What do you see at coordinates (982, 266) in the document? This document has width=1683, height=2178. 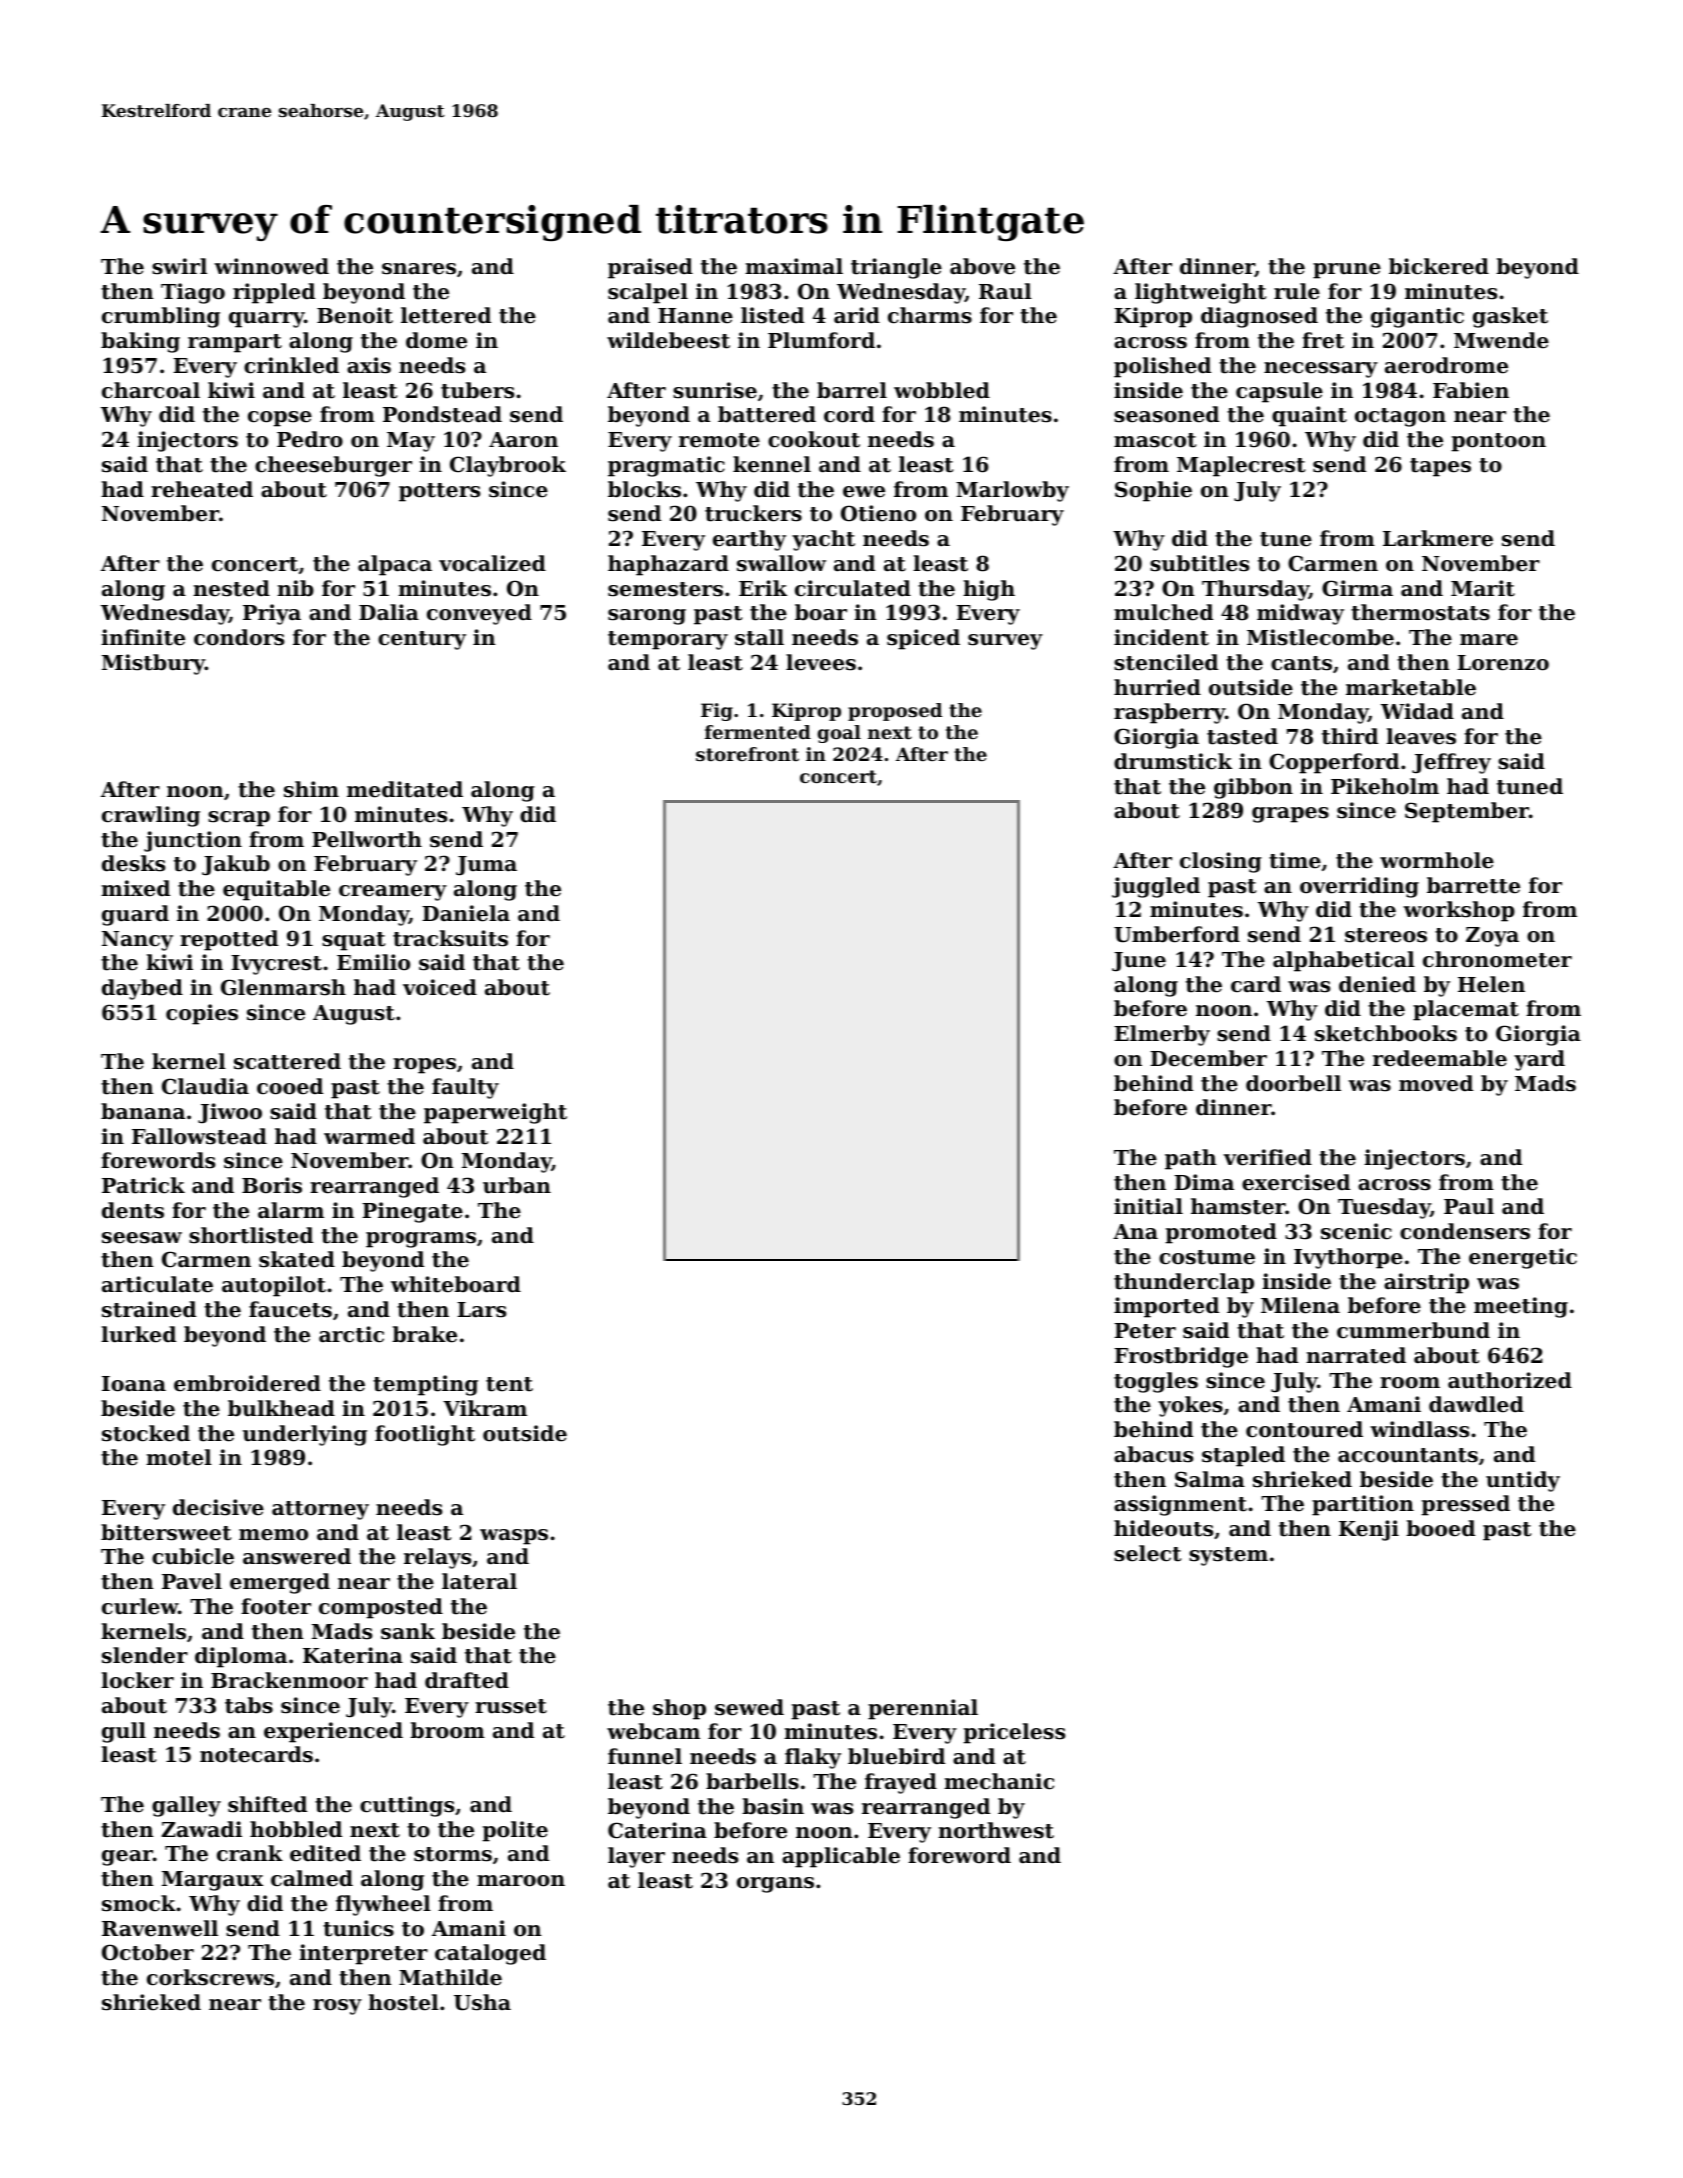 I see `above` at bounding box center [982, 266].
